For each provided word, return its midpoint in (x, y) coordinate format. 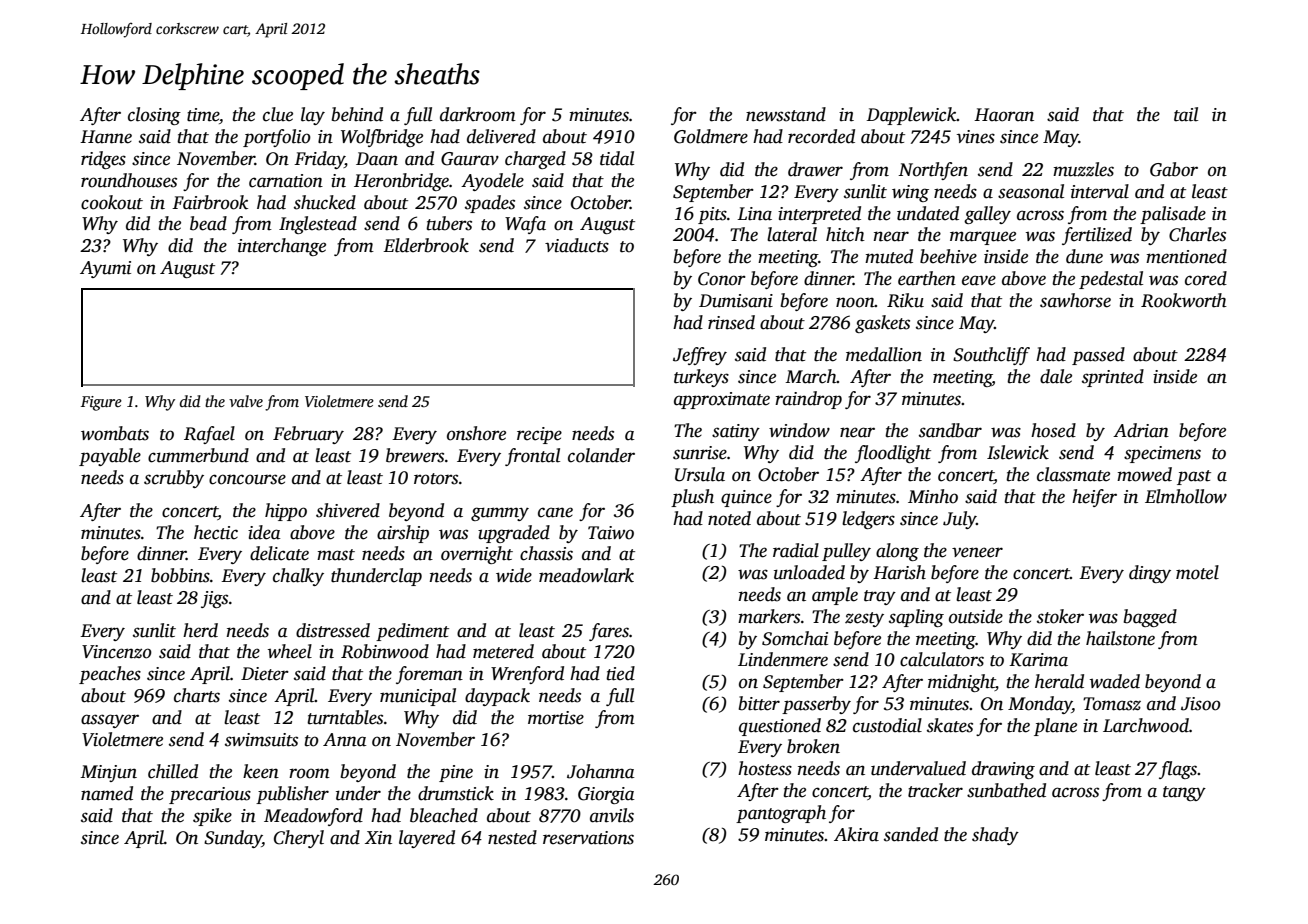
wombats (115, 433)
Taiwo (611, 533)
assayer (110, 721)
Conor (722, 279)
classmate (1073, 474)
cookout (112, 202)
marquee (983, 238)
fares (609, 632)
